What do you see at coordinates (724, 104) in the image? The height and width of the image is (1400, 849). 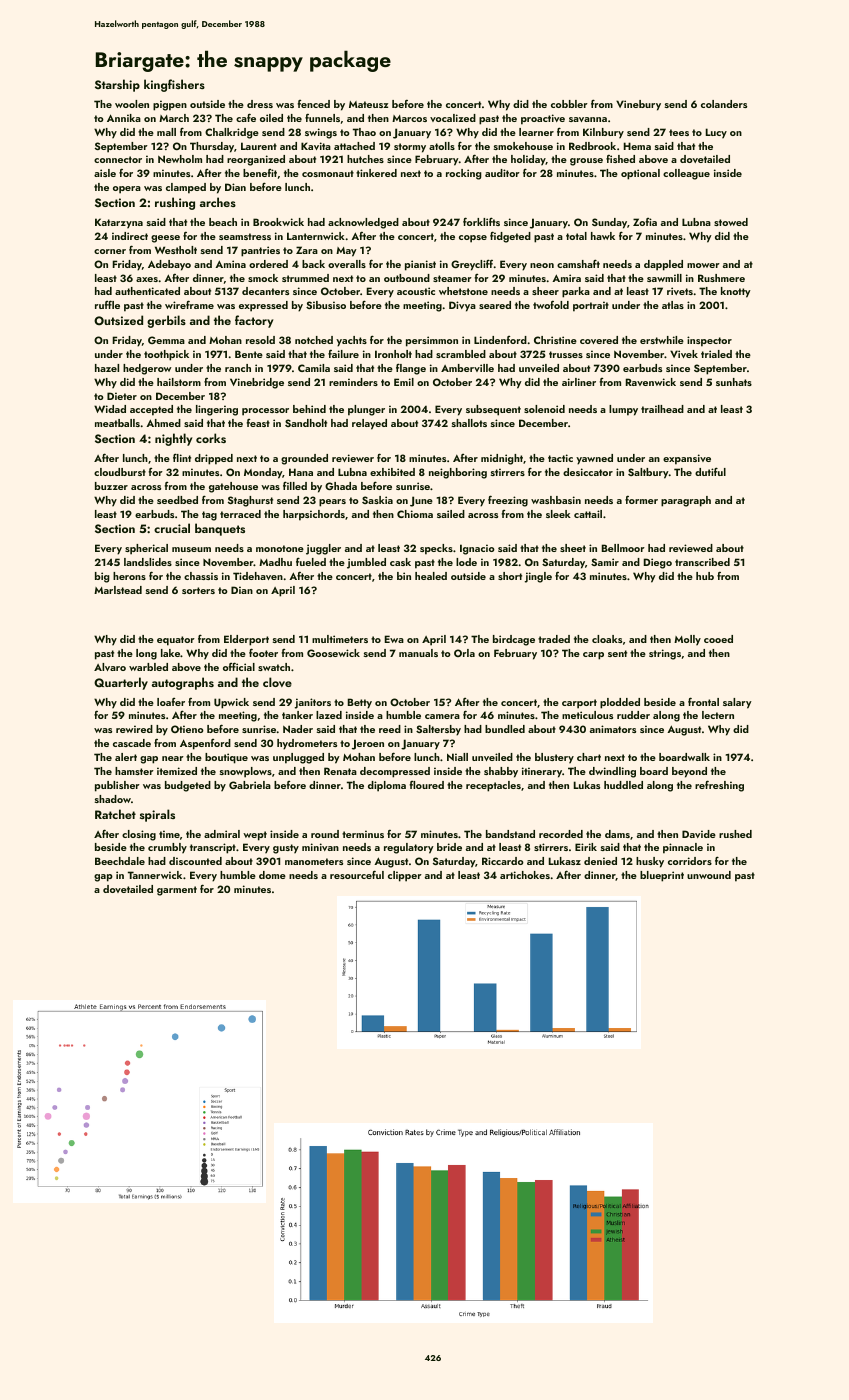 I see `colanders` at bounding box center [724, 104].
